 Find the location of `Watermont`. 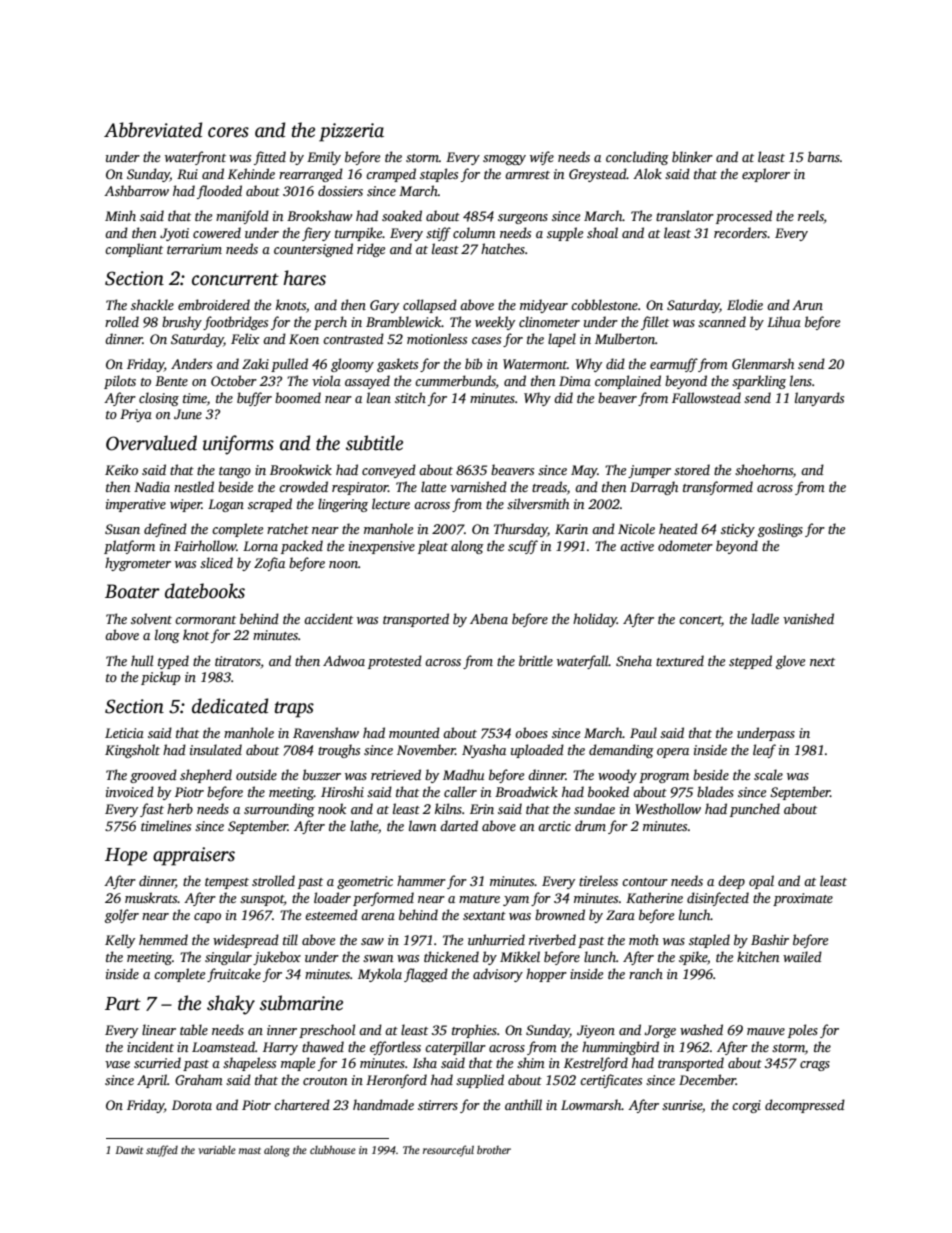

Watermont is located at coordinates (535, 364).
